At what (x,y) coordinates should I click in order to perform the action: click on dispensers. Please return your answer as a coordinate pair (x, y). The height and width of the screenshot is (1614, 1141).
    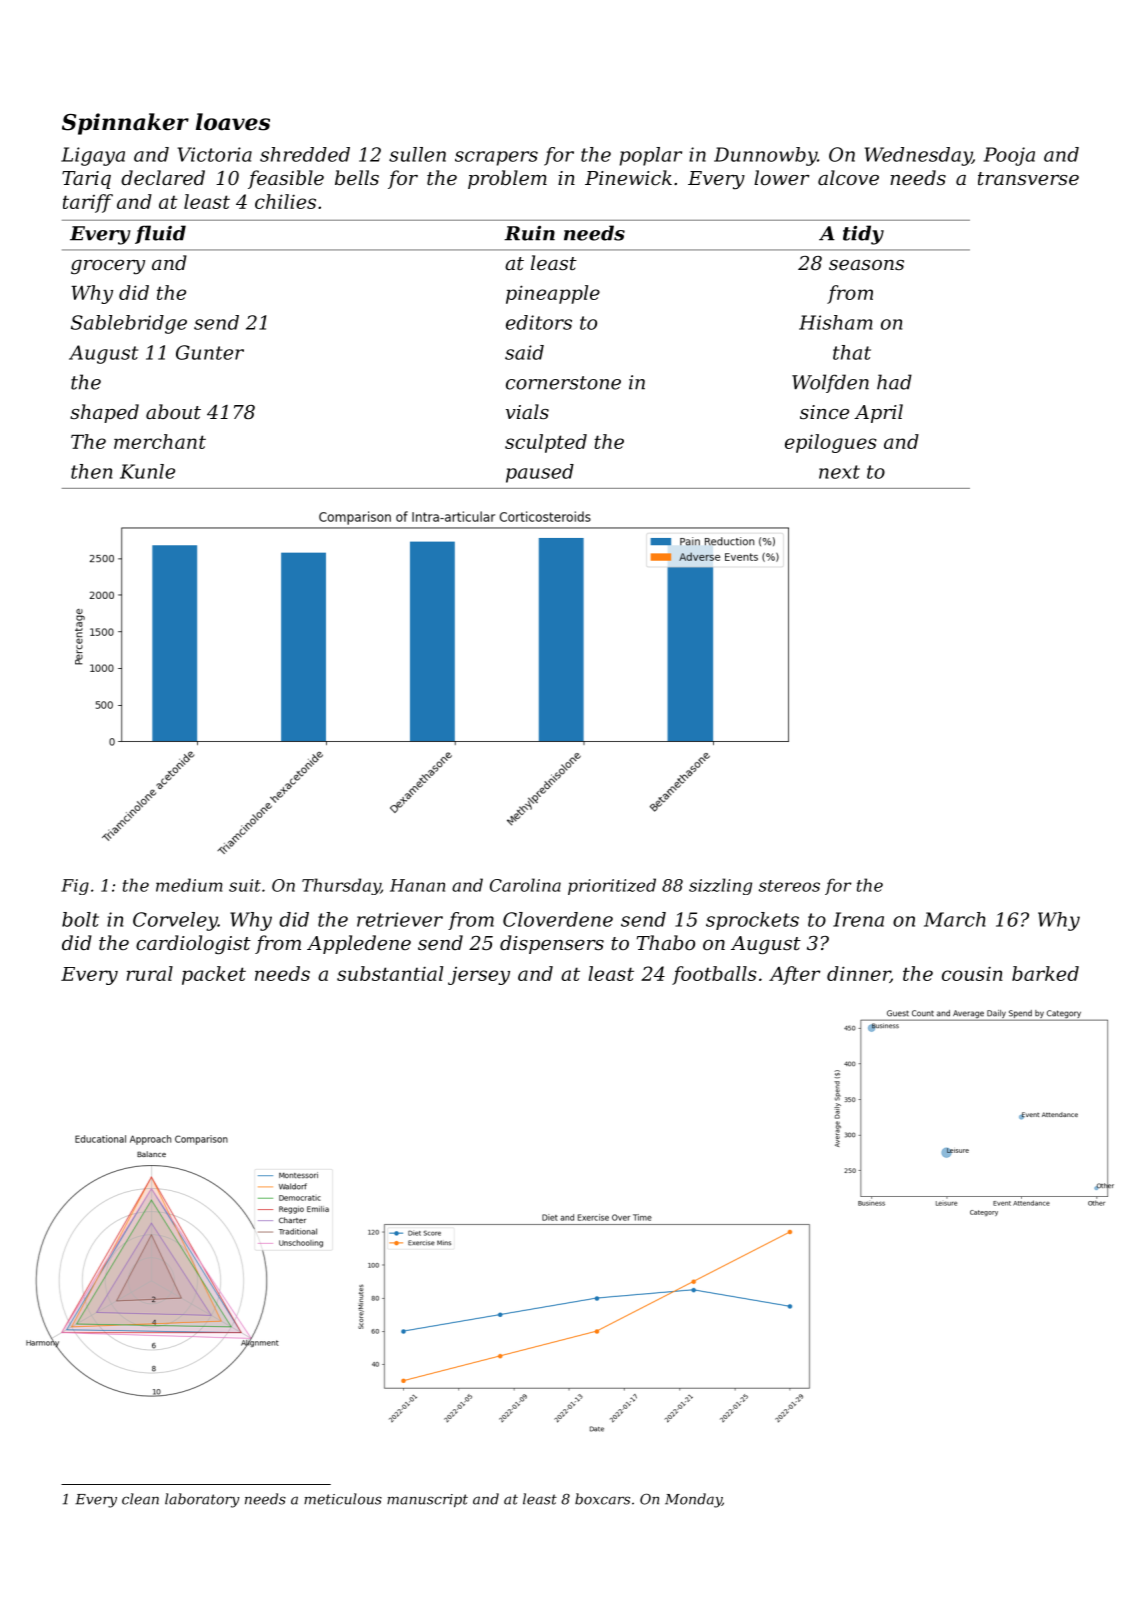
    Looking at the image, I should click on (552, 944).
